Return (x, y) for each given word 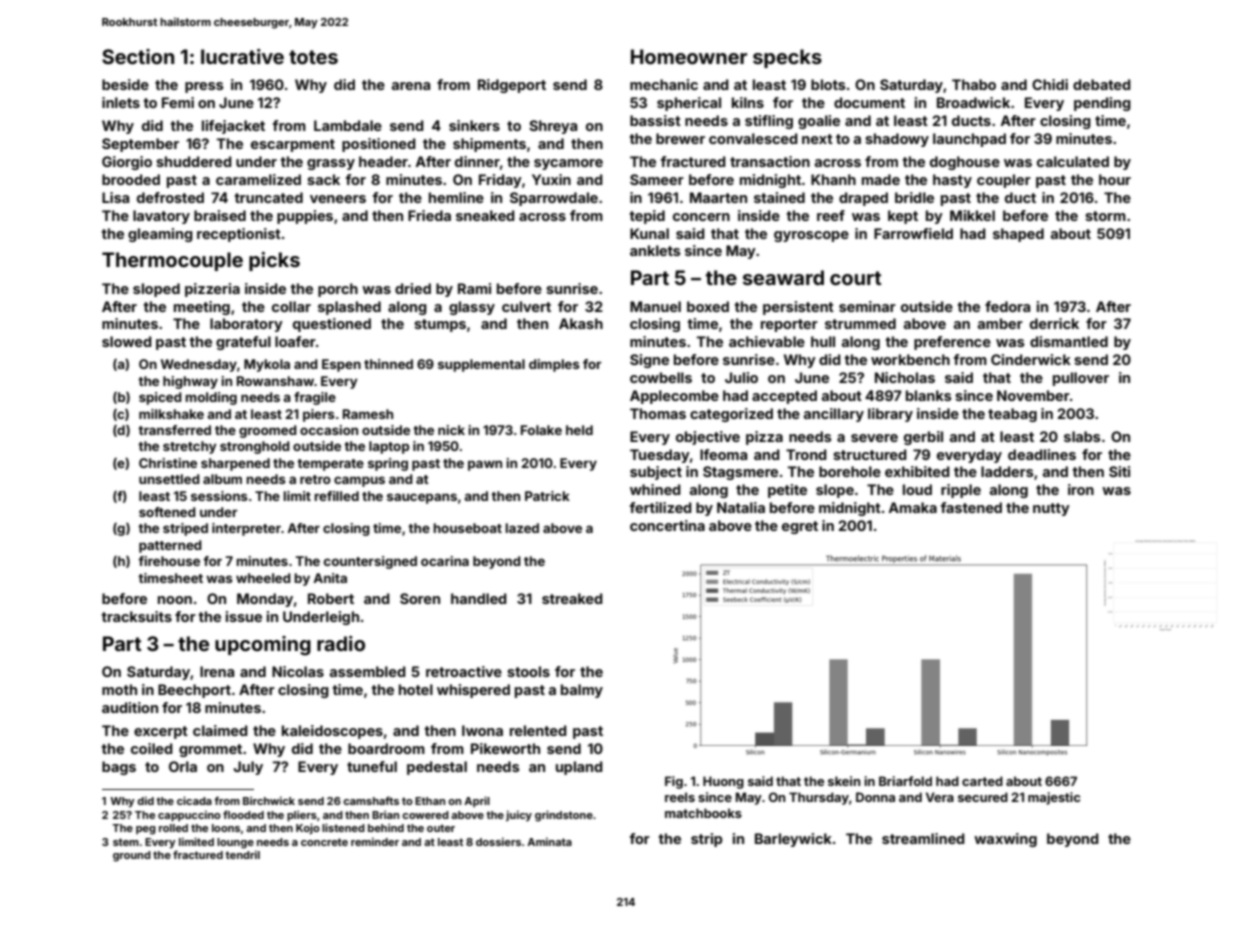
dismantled (1069, 341)
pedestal (437, 768)
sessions (219, 496)
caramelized (258, 179)
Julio (741, 377)
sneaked (485, 215)
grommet (210, 750)
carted (982, 781)
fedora (1007, 306)
